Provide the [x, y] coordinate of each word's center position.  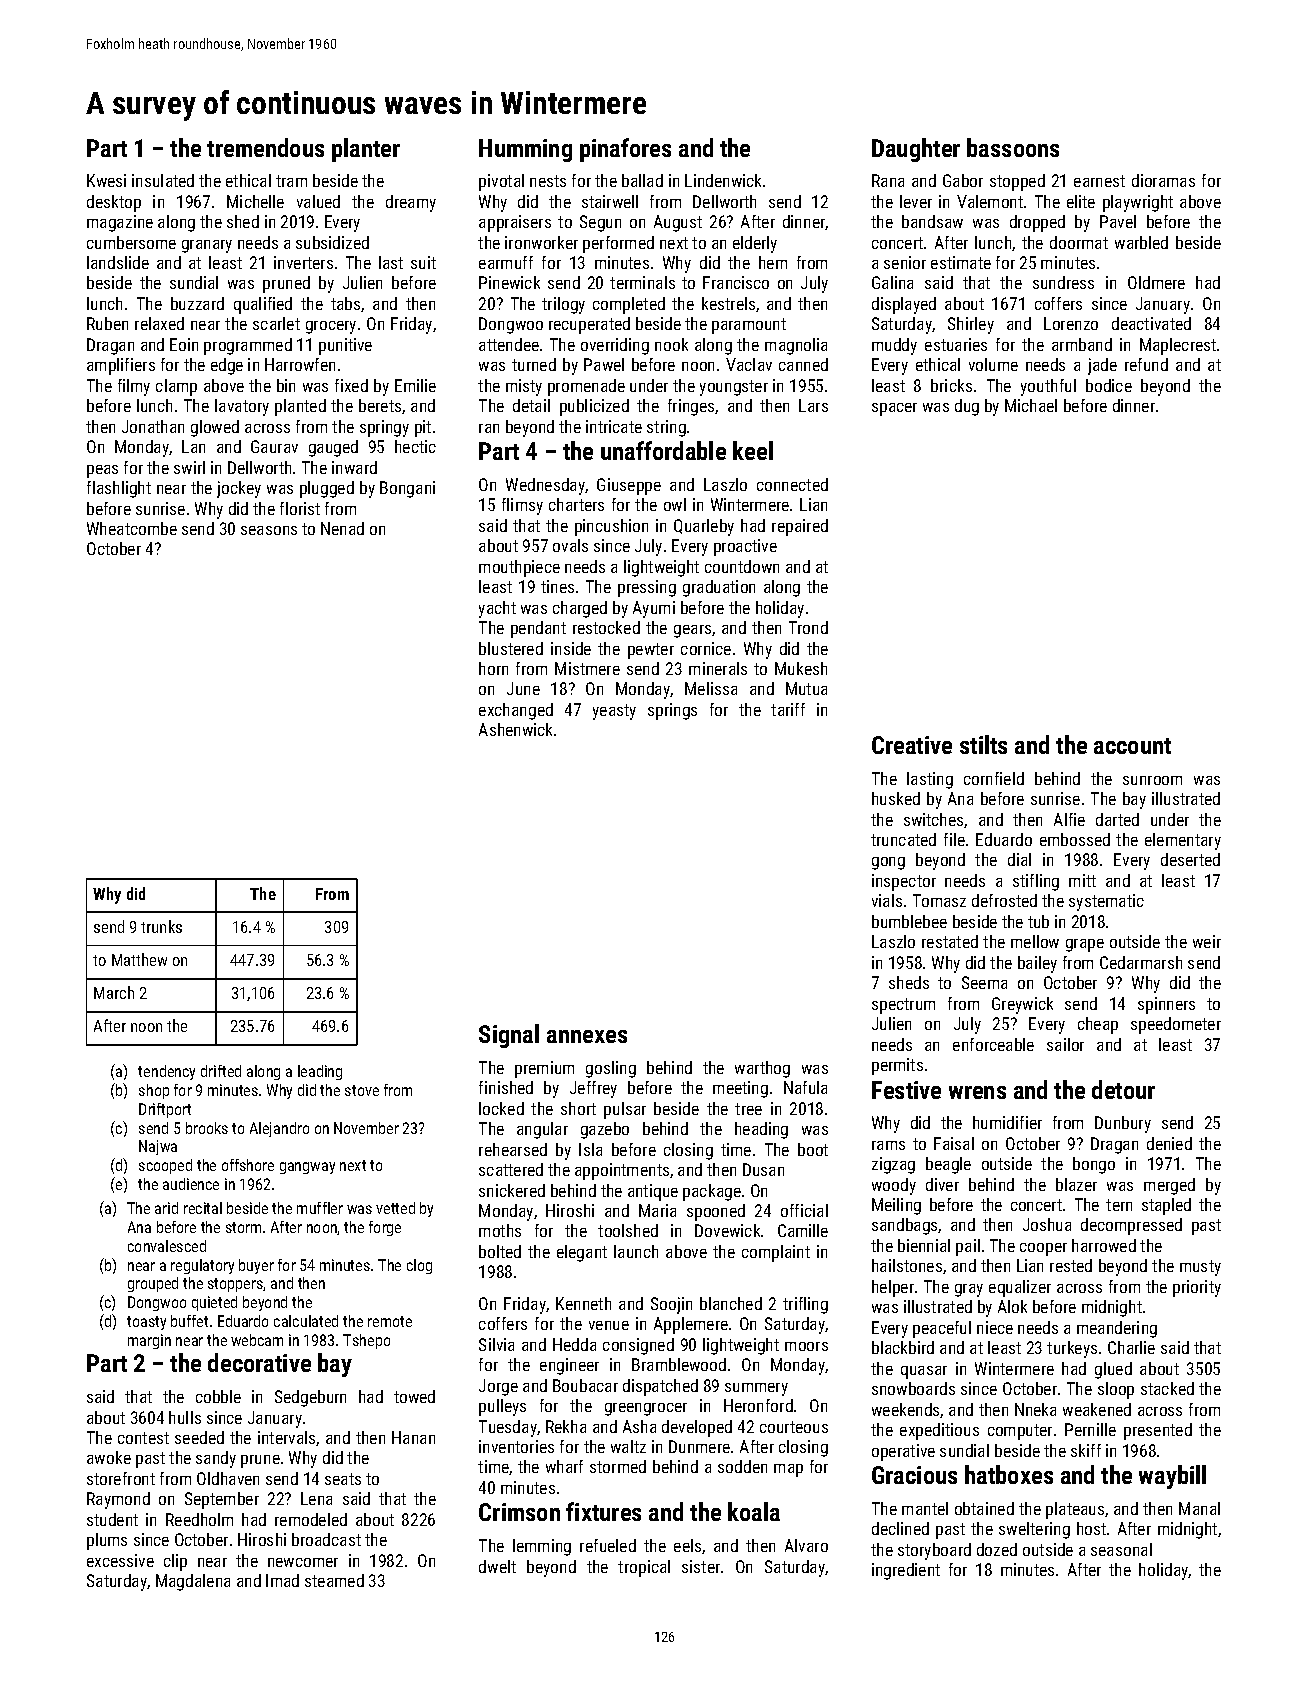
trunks [161, 926]
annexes [587, 1036]
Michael [1031, 405]
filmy [134, 387]
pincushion [611, 527]
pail [968, 1247]
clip [175, 1562]
